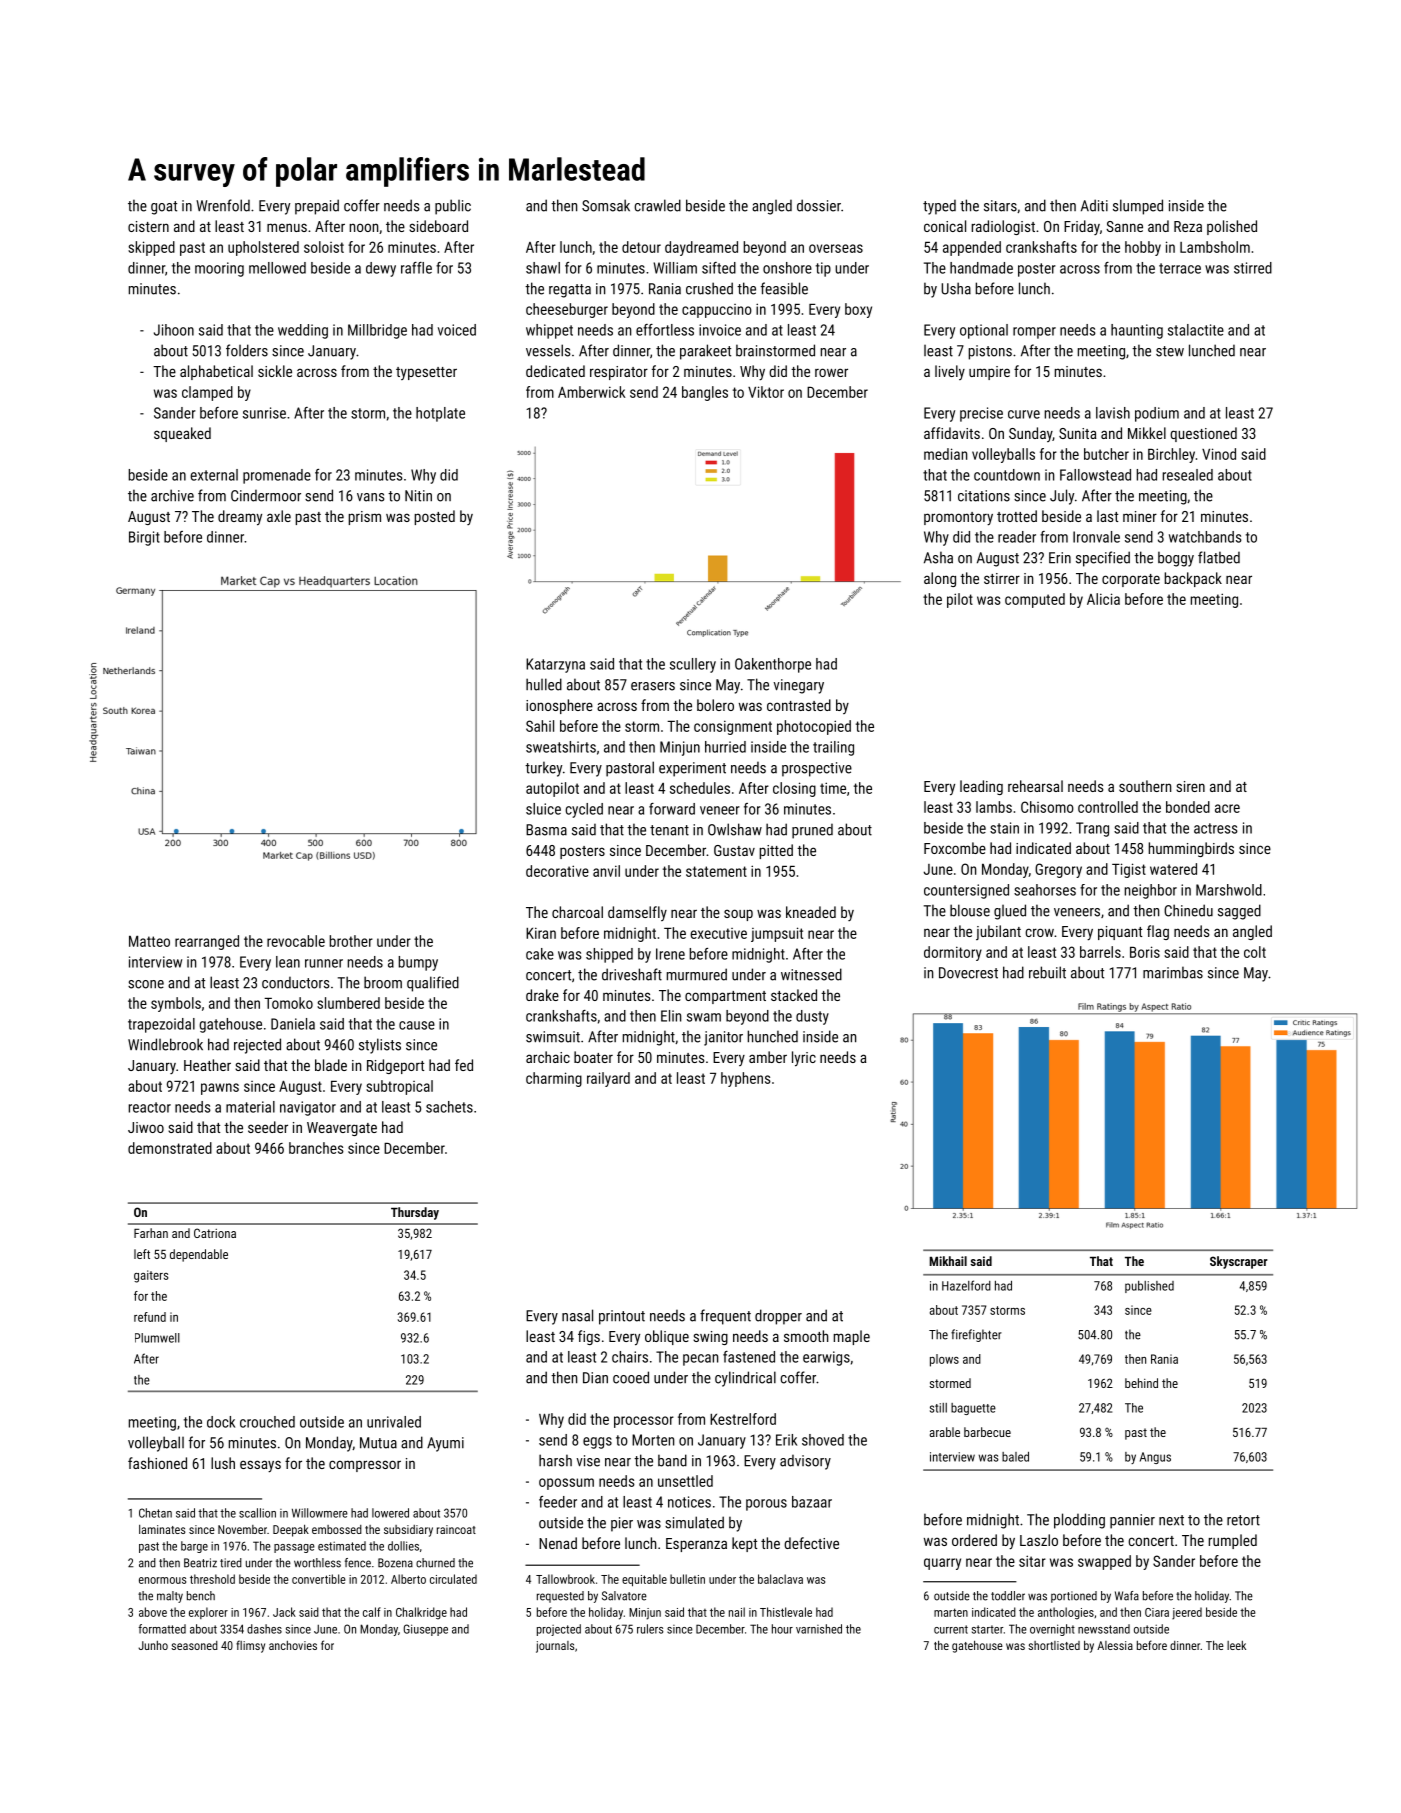 This document has width=1401, height=1813. I want to click on parakeet, so click(705, 352).
